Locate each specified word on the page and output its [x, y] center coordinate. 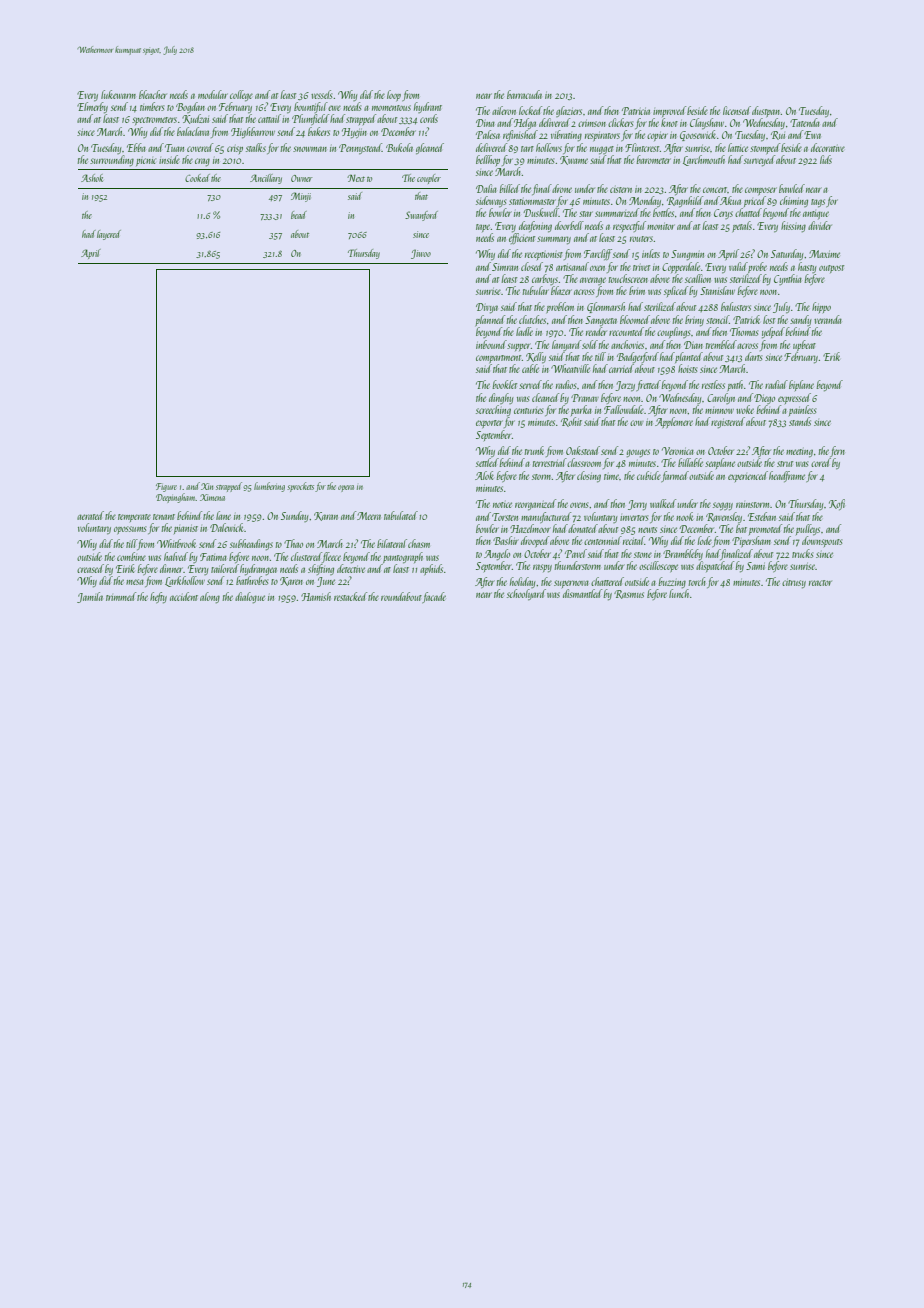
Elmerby [92, 107]
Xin [207, 486]
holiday [522, 582]
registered [728, 422]
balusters [736, 306]
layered [109, 235]
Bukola [399, 147]
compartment [498, 359]
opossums [130, 530]
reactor [820, 583]
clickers [620, 122]
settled [487, 462]
